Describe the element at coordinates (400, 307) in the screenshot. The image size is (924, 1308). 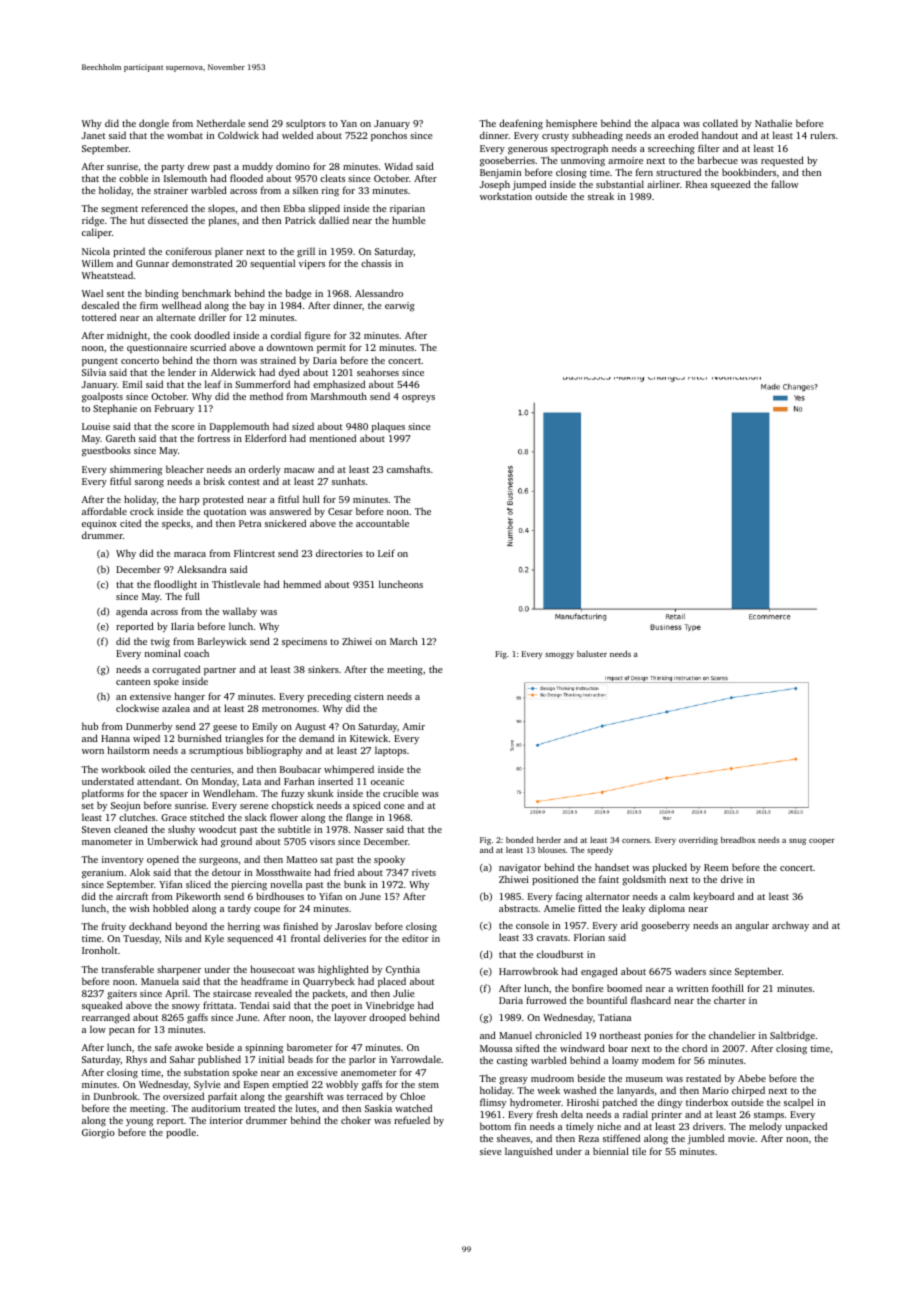
I see `earwig` at that location.
